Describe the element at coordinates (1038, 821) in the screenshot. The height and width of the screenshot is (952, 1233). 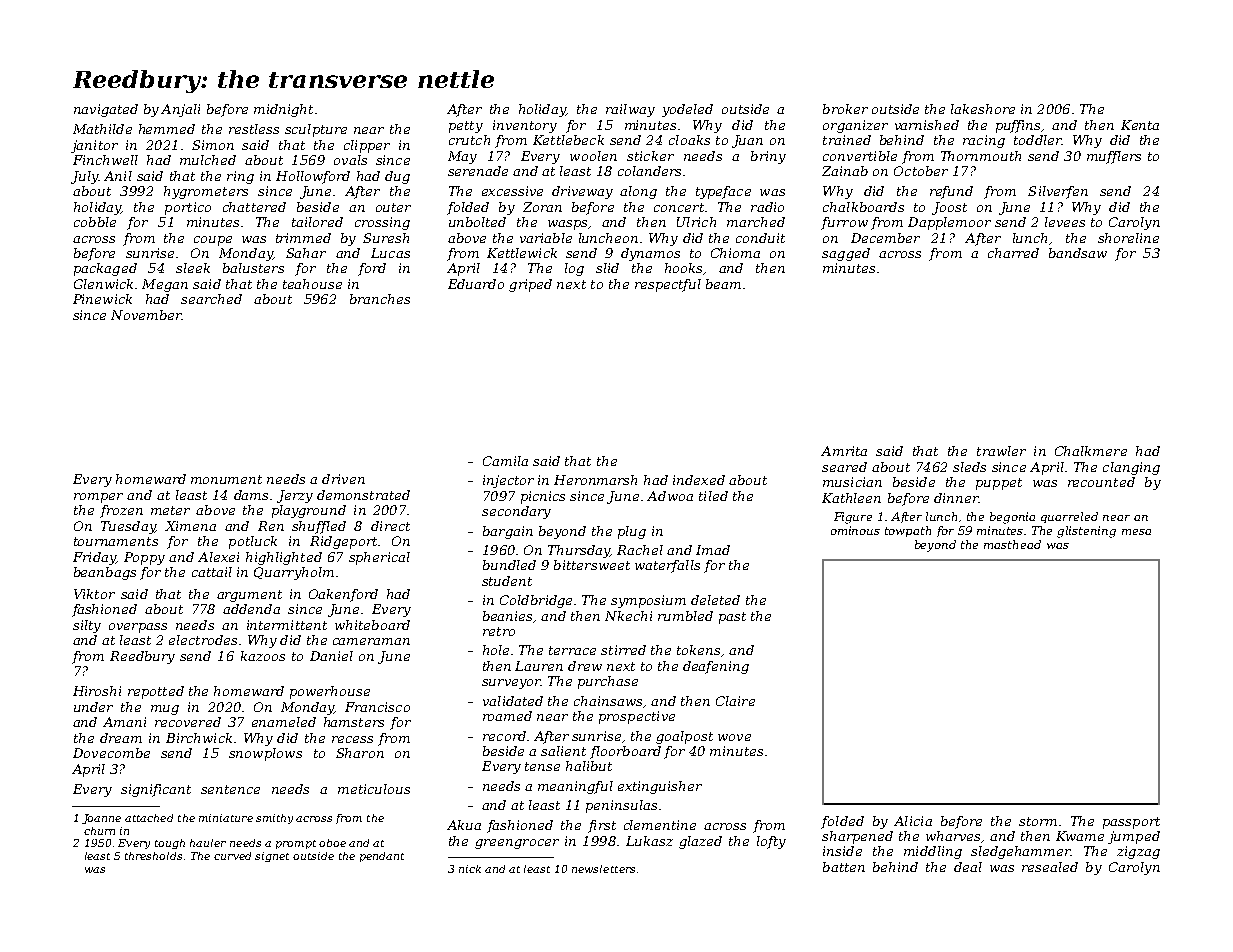
I see `storm` at that location.
